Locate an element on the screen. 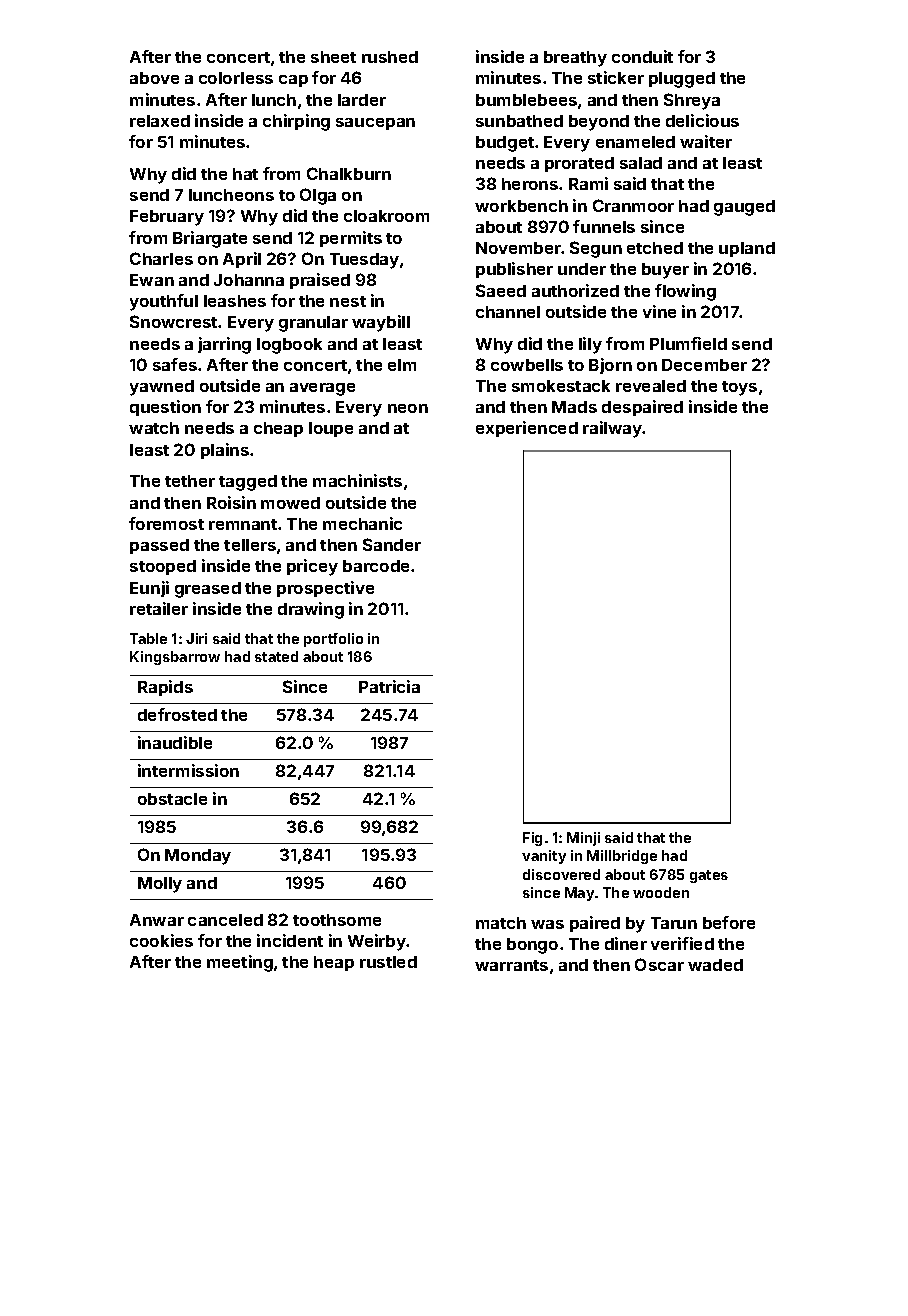  plugged is located at coordinates (682, 80).
